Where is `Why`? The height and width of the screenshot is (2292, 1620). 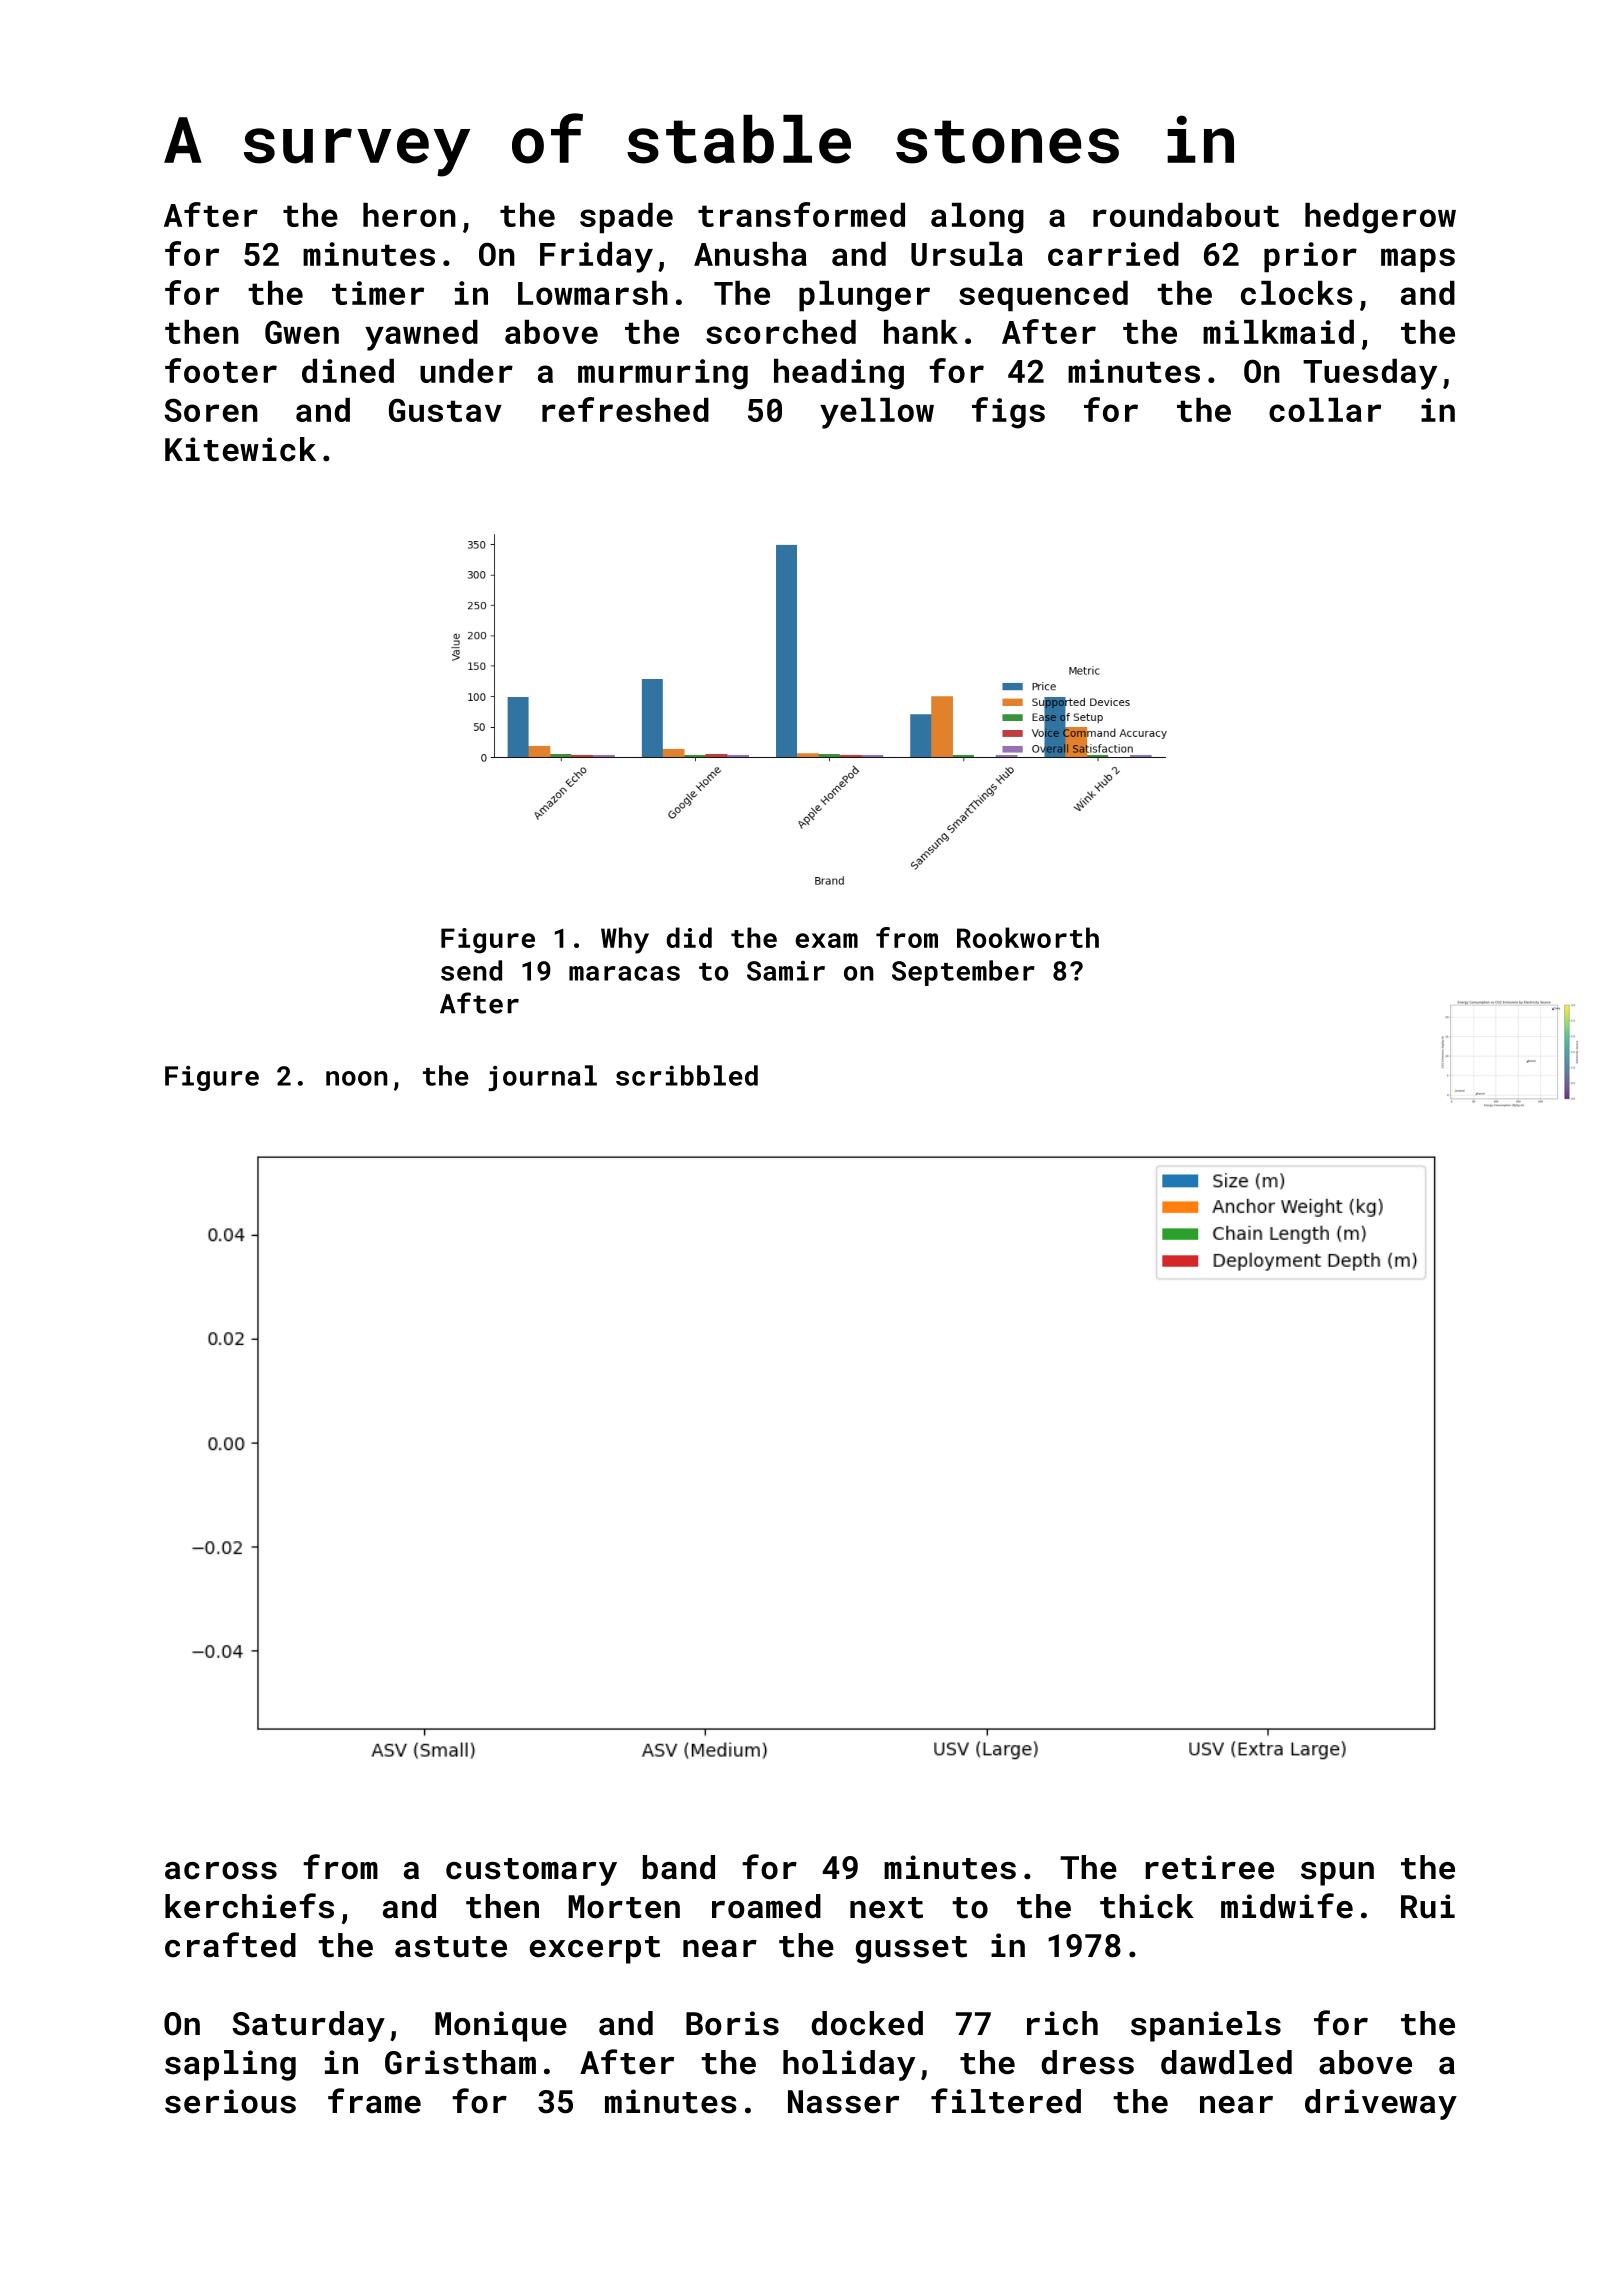 Why is located at coordinates (625, 940).
